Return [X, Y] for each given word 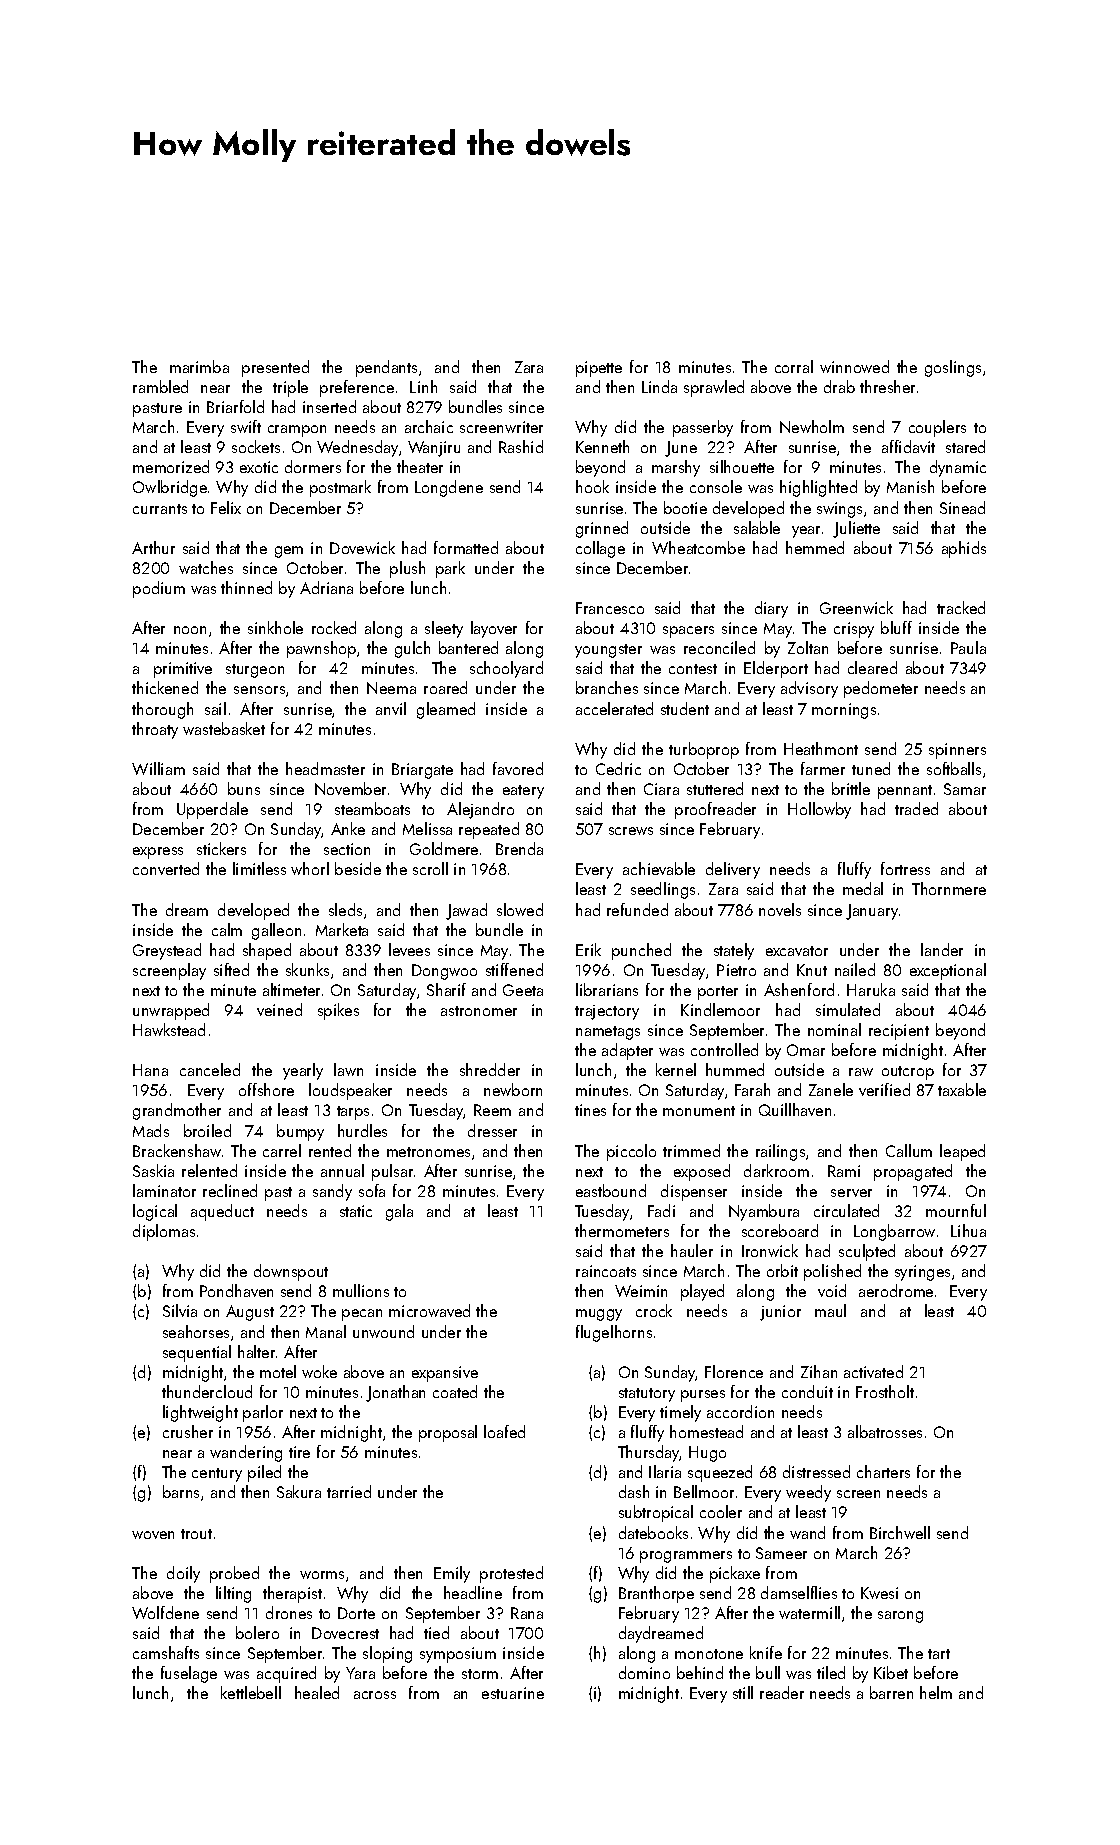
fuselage [189, 1674]
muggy [599, 1315]
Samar [965, 789]
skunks [307, 969]
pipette [599, 369]
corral [794, 366]
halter [256, 1351]
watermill [809, 1612]
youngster [608, 651]
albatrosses [885, 1431]
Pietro [736, 970]
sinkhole [275, 627]
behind [700, 1672]
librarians [607, 989]
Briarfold [235, 406]
